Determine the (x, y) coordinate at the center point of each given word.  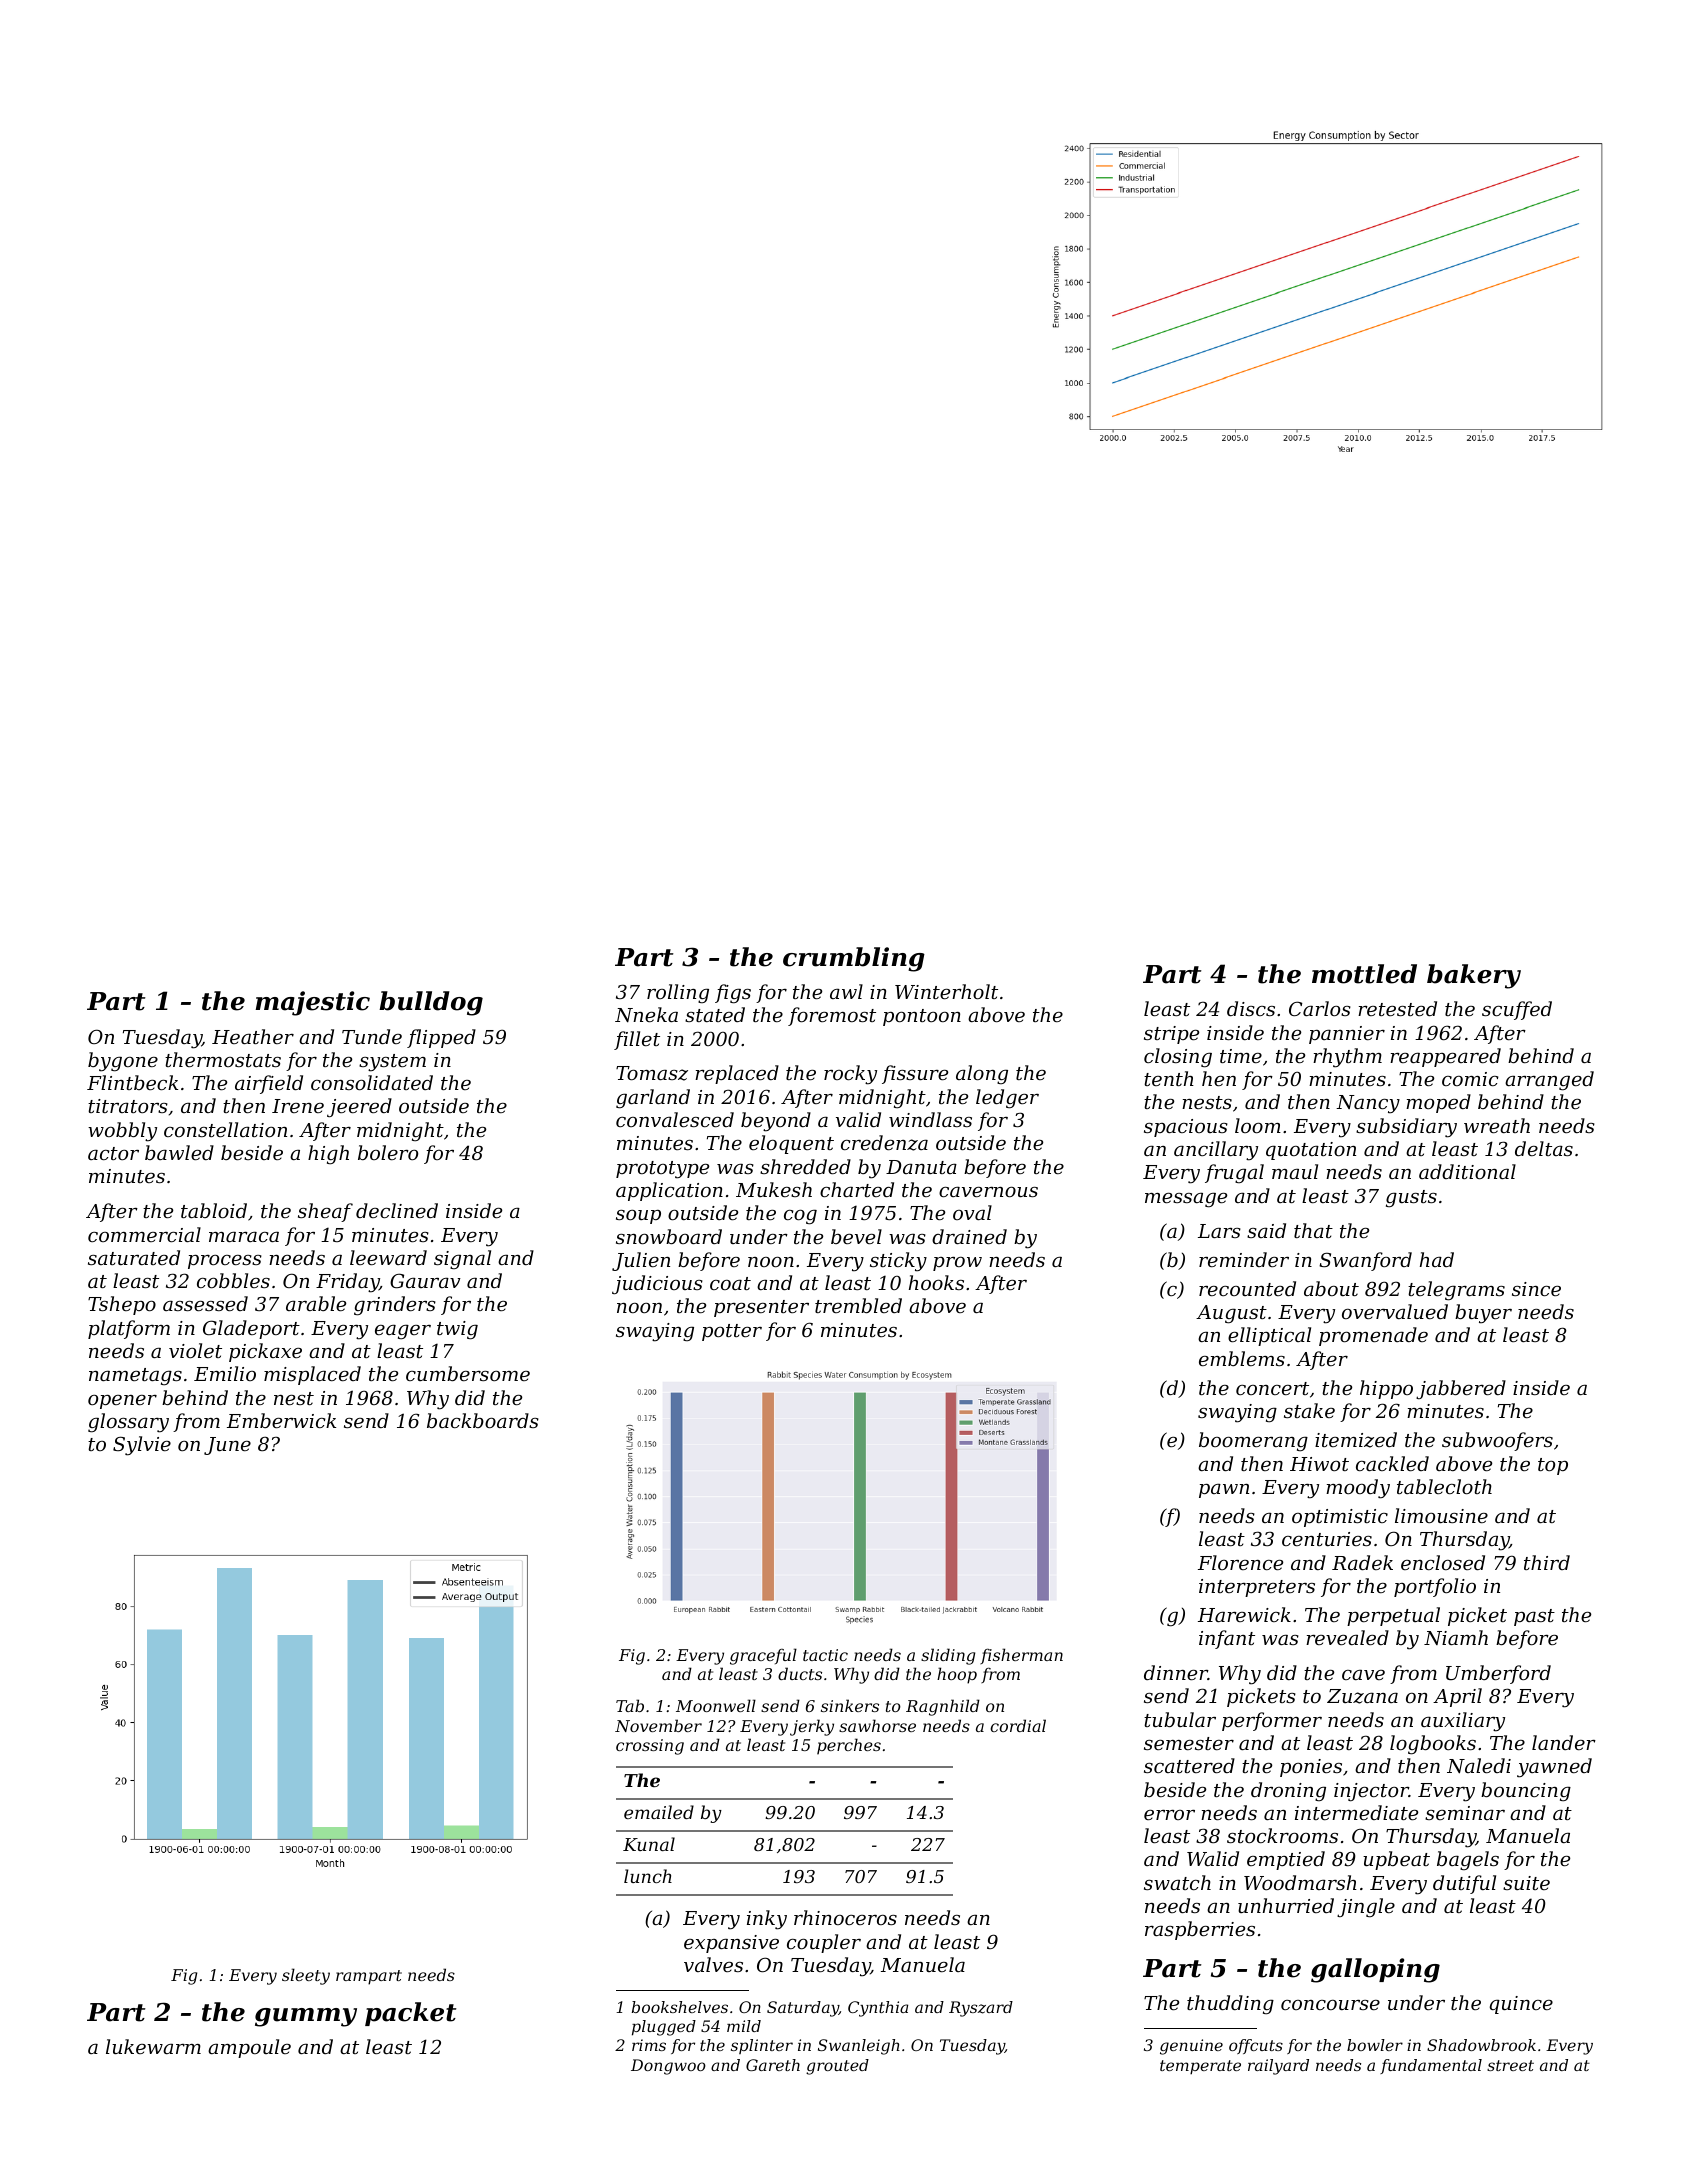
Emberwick (281, 1420)
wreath (1497, 1125)
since (1536, 1289)
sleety (306, 1976)
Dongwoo (668, 2067)
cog (800, 1217)
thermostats (223, 1059)
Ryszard (981, 2009)
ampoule (249, 2048)
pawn (1224, 1490)
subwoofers (1497, 1441)
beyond (776, 1122)
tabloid (214, 1210)
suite (1526, 1883)
